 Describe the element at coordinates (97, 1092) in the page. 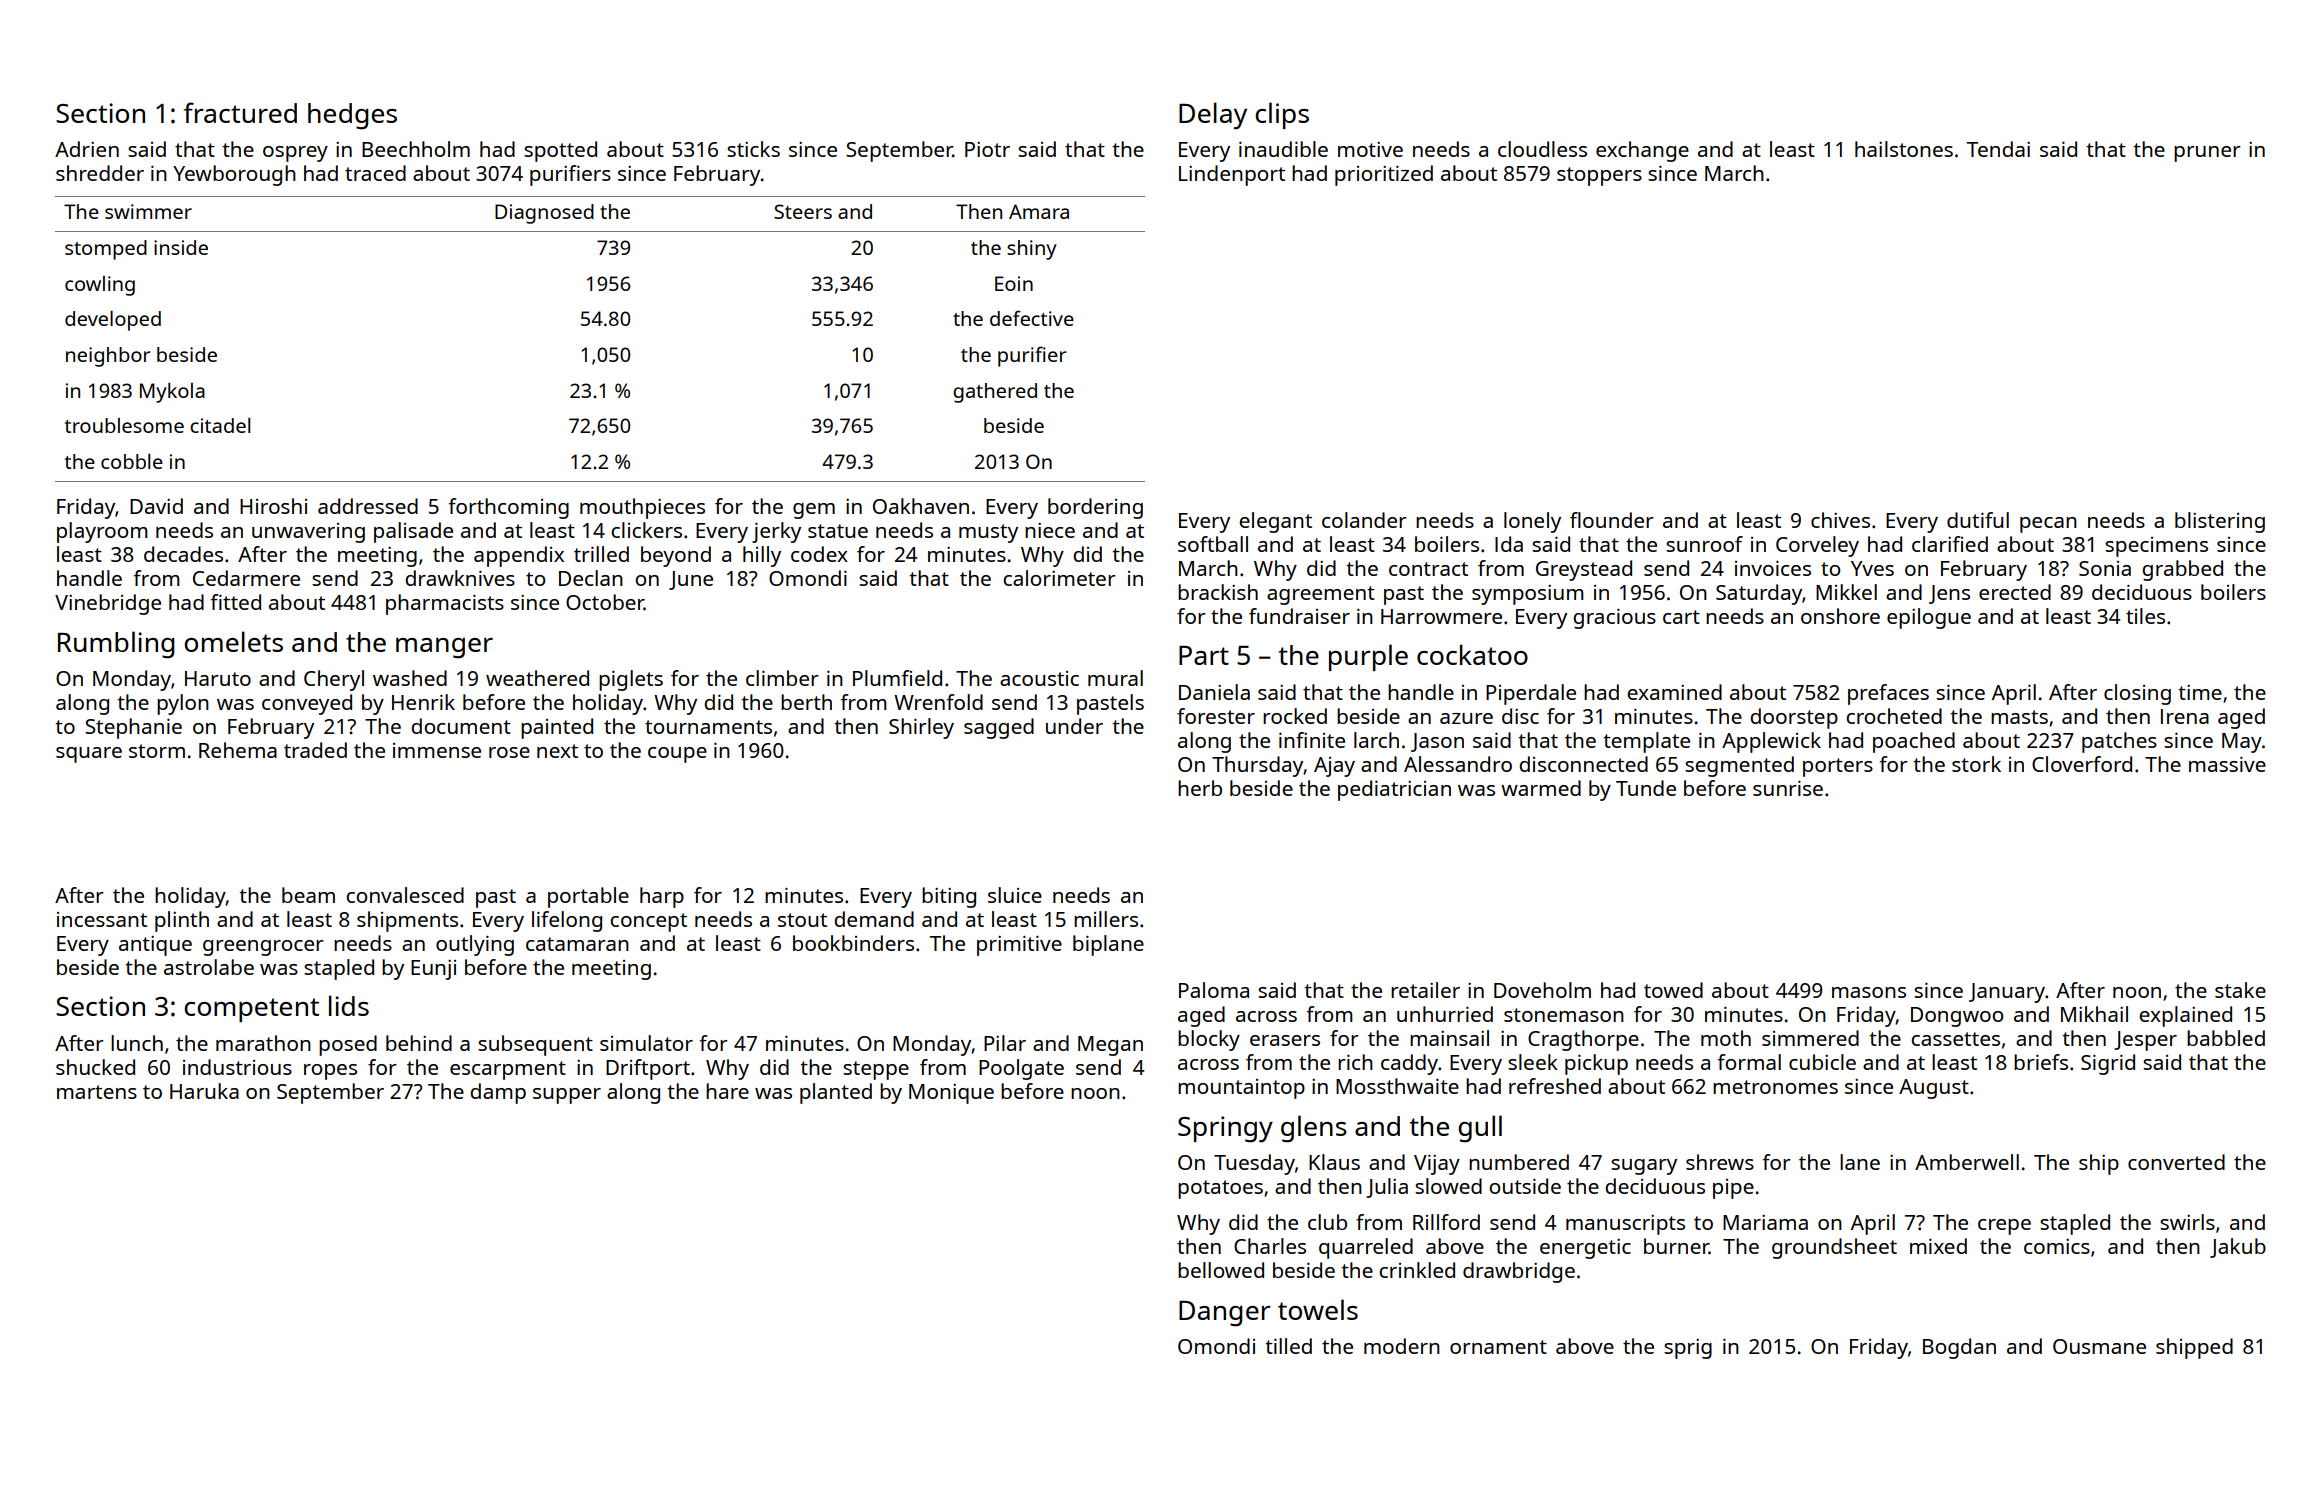

I see `martens` at that location.
